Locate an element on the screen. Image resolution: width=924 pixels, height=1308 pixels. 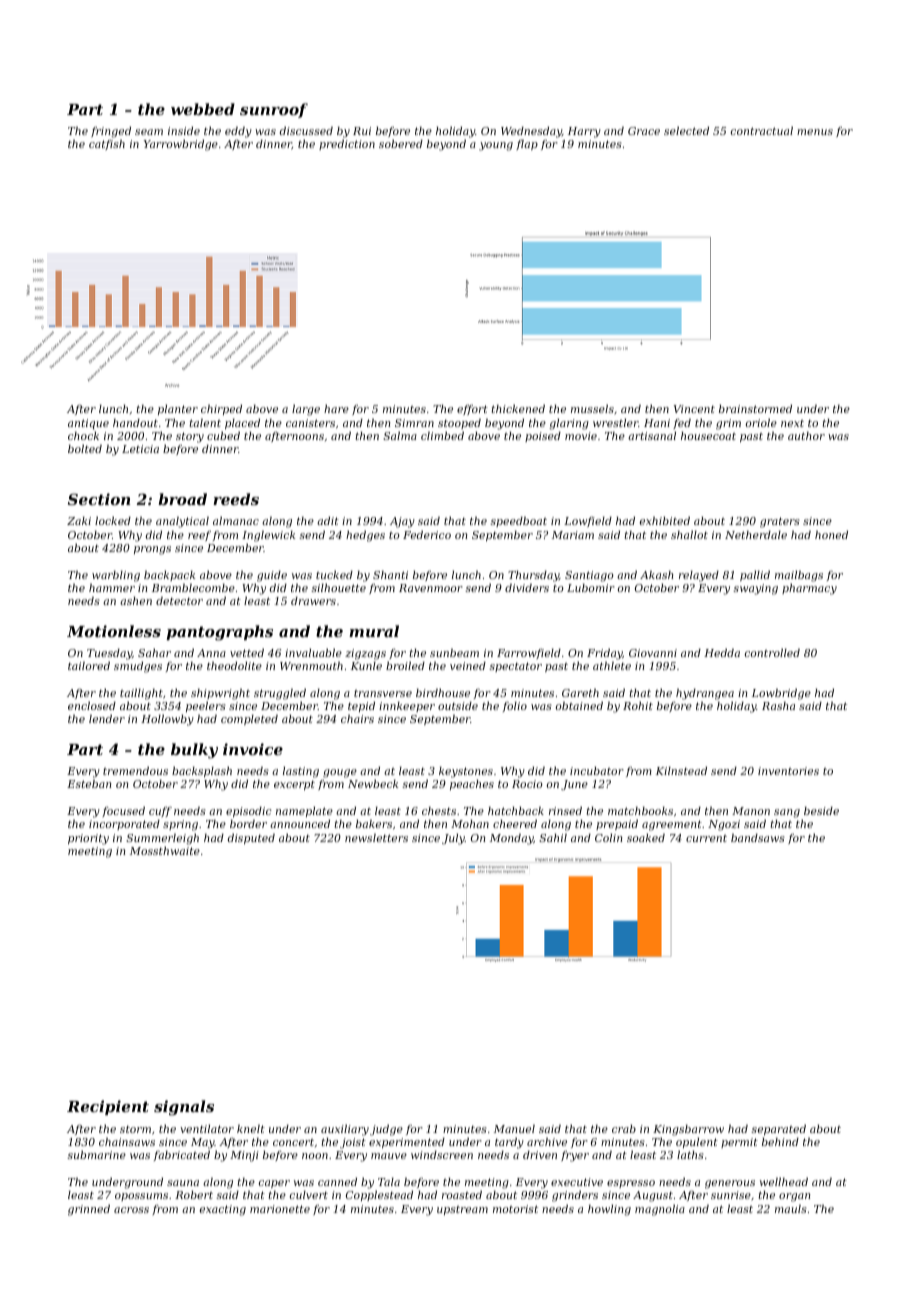
Harry is located at coordinates (584, 132).
